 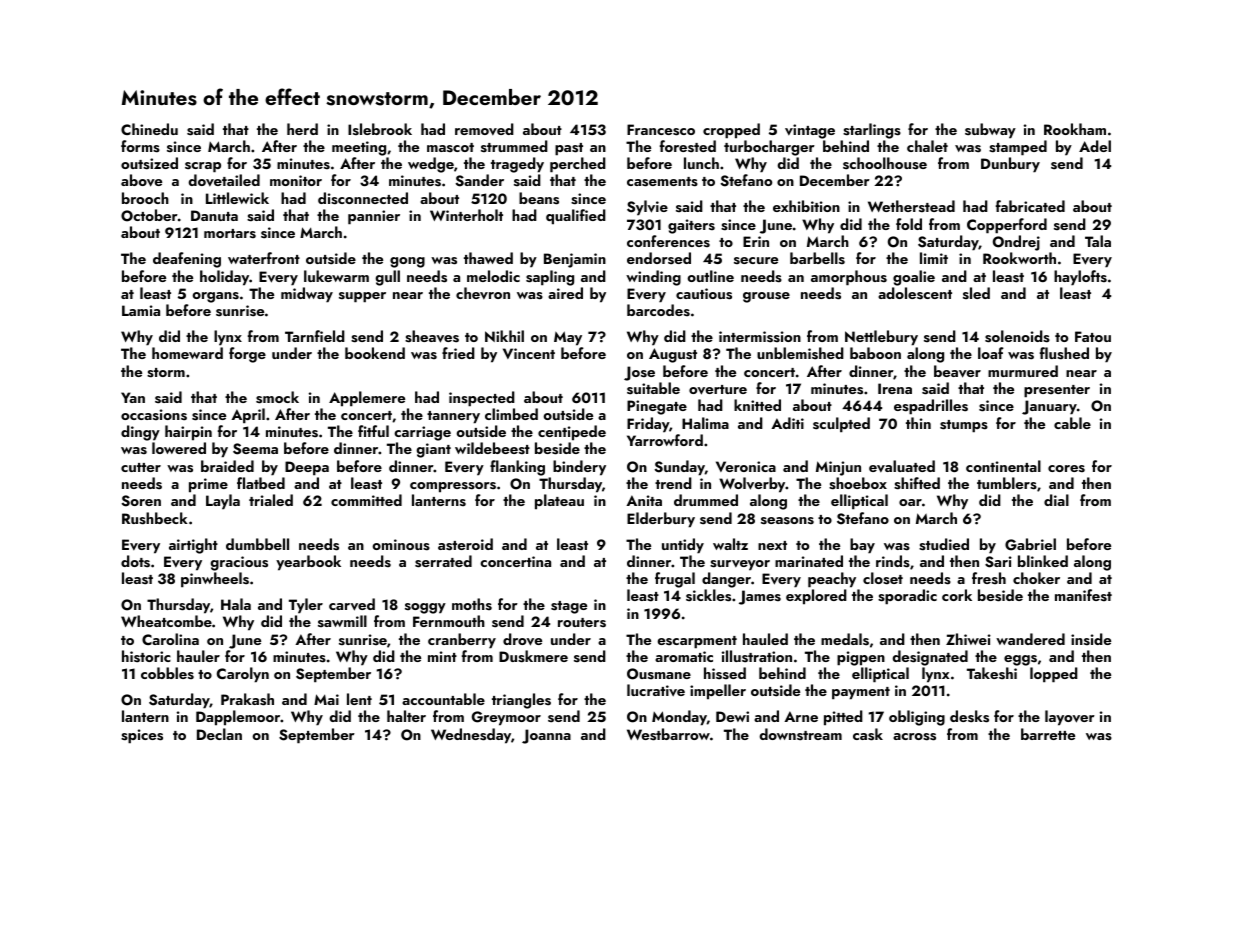 What do you see at coordinates (366, 500) in the page?
I see `committed` at bounding box center [366, 500].
